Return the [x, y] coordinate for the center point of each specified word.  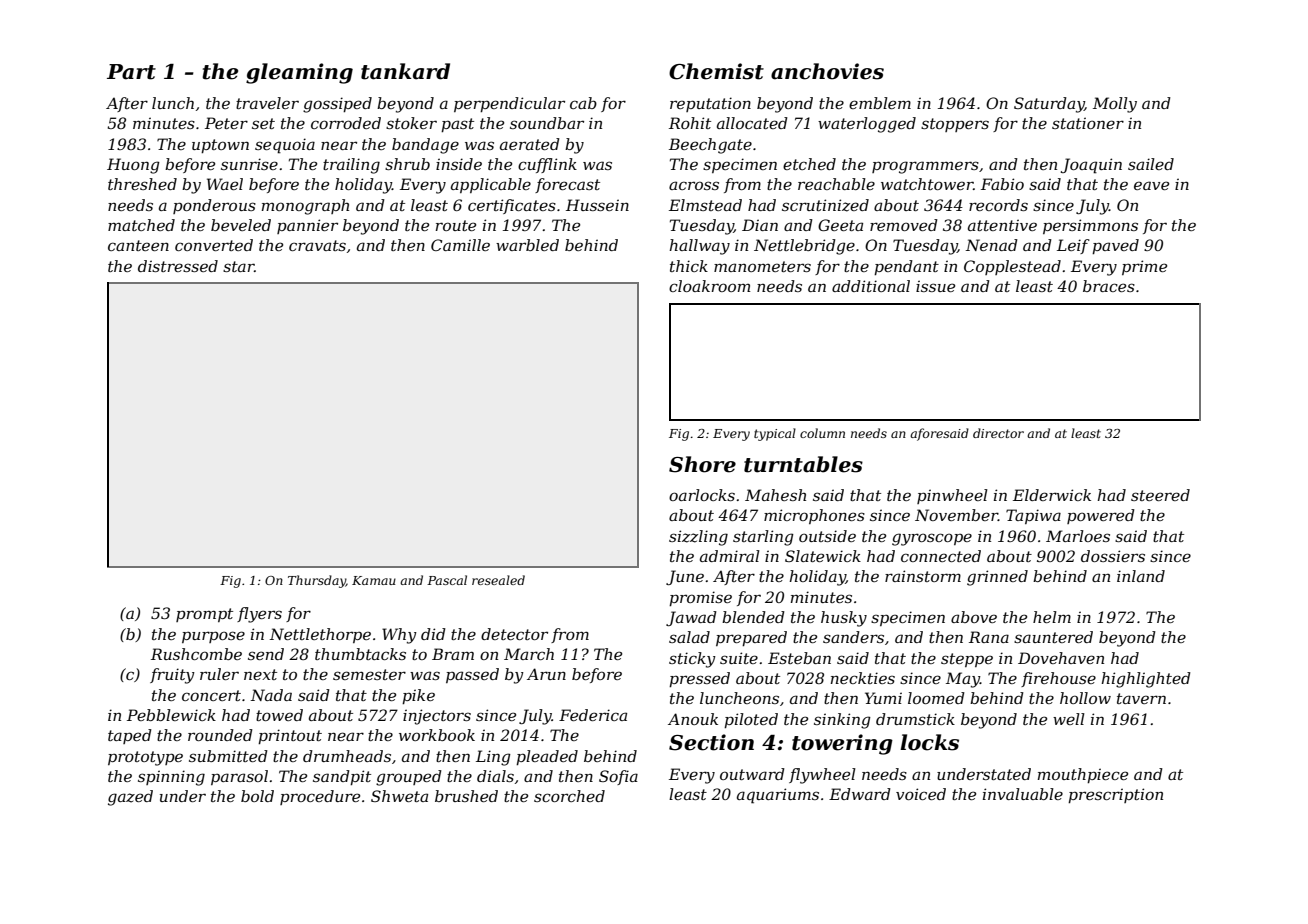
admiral [730, 556]
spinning [171, 778]
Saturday [1049, 105]
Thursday [317, 581]
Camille [460, 245]
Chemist [716, 71]
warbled [527, 245]
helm [1052, 617]
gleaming [299, 73]
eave [1151, 185]
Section [711, 742]
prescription [1115, 795]
